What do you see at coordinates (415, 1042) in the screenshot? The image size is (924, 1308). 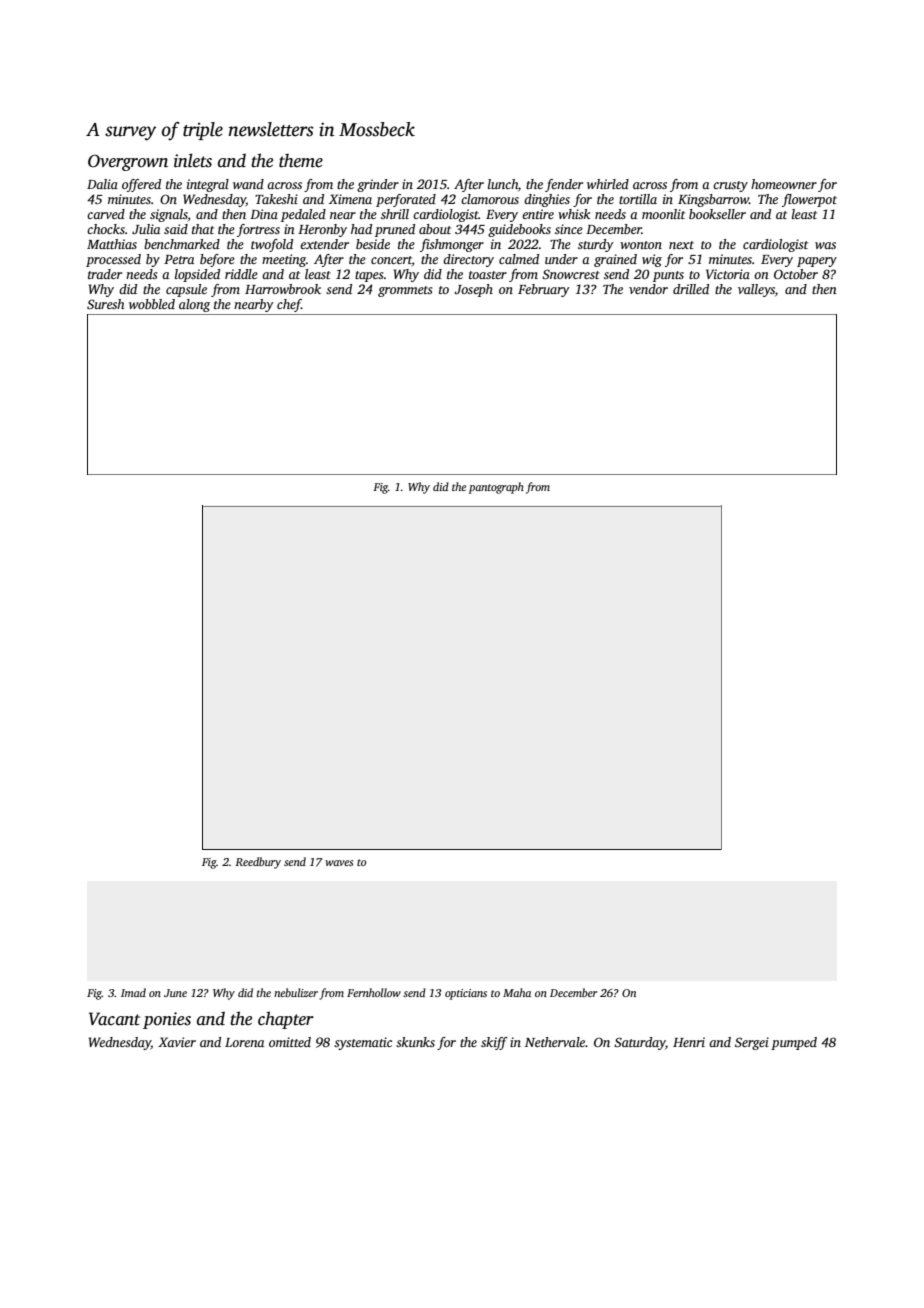 I see `skunks` at bounding box center [415, 1042].
